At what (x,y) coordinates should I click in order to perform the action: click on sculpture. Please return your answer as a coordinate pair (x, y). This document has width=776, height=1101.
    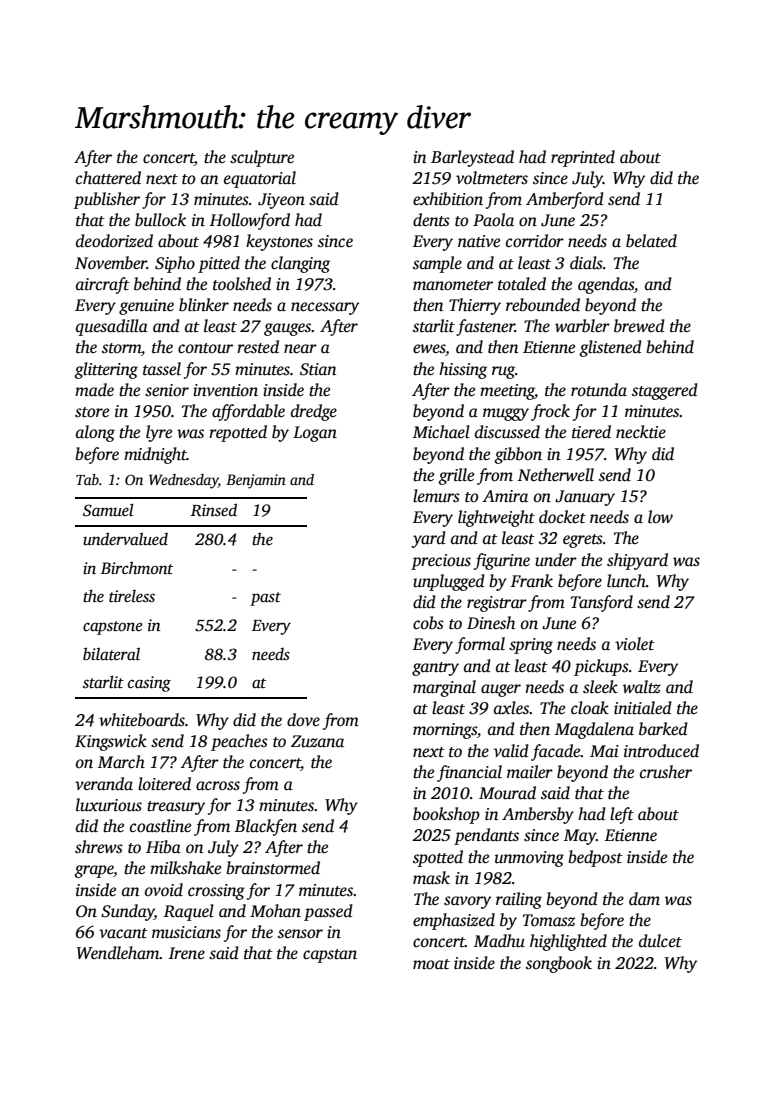
    Looking at the image, I should click on (262, 158).
